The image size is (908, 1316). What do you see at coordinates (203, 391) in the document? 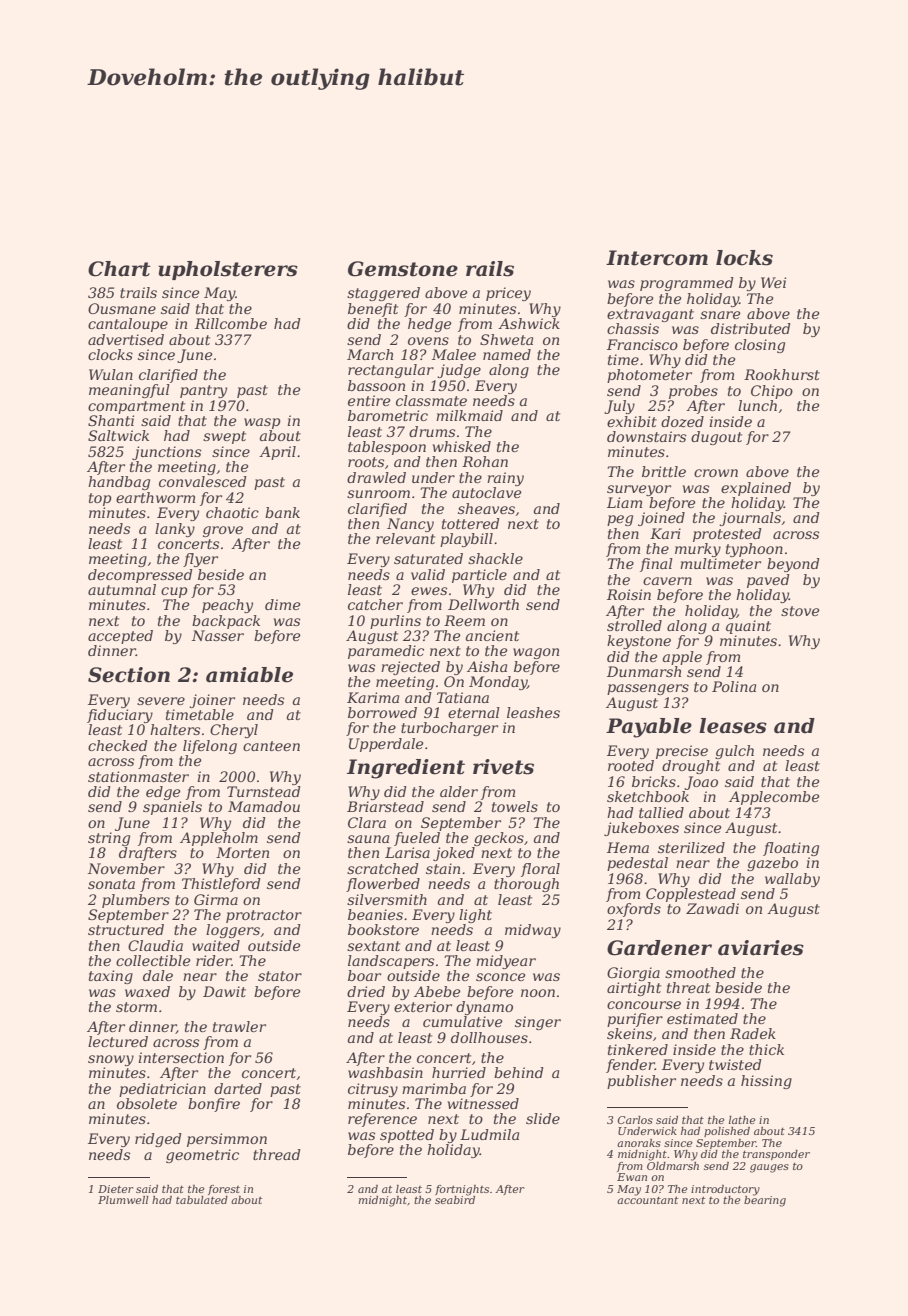
I see `pantry` at bounding box center [203, 391].
